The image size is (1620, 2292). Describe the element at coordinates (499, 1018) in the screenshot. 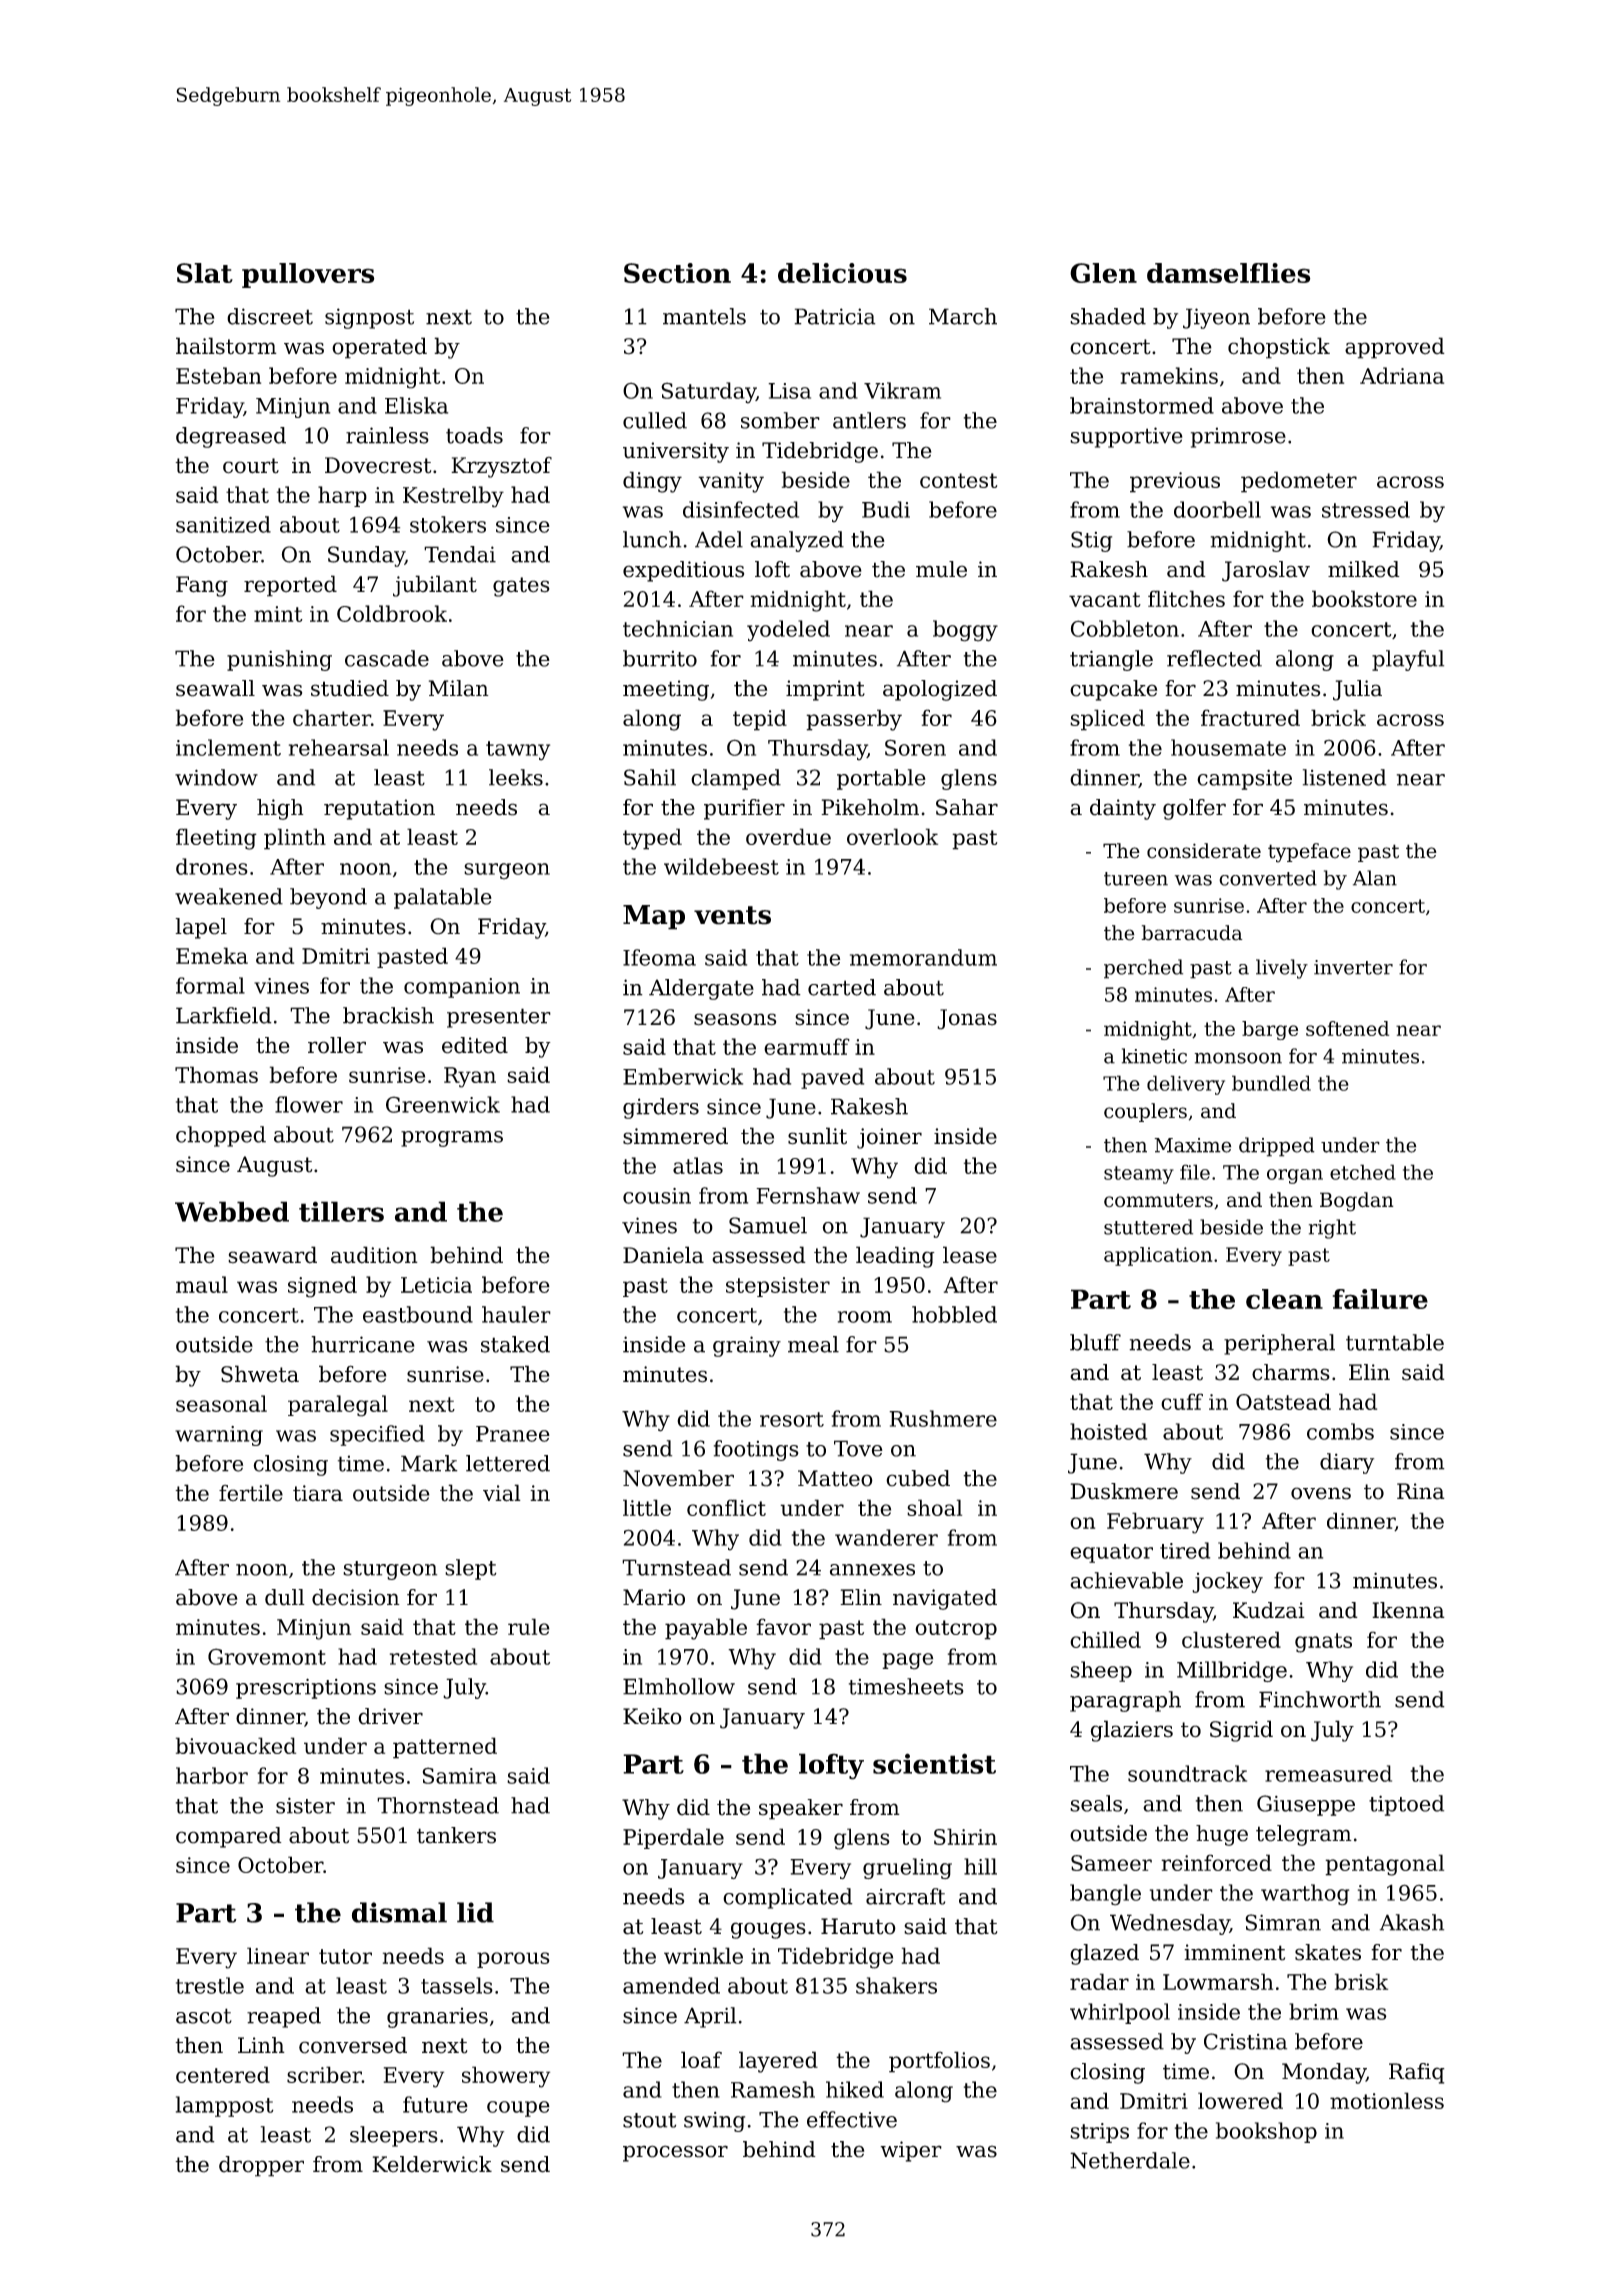

I see `presenter` at that location.
